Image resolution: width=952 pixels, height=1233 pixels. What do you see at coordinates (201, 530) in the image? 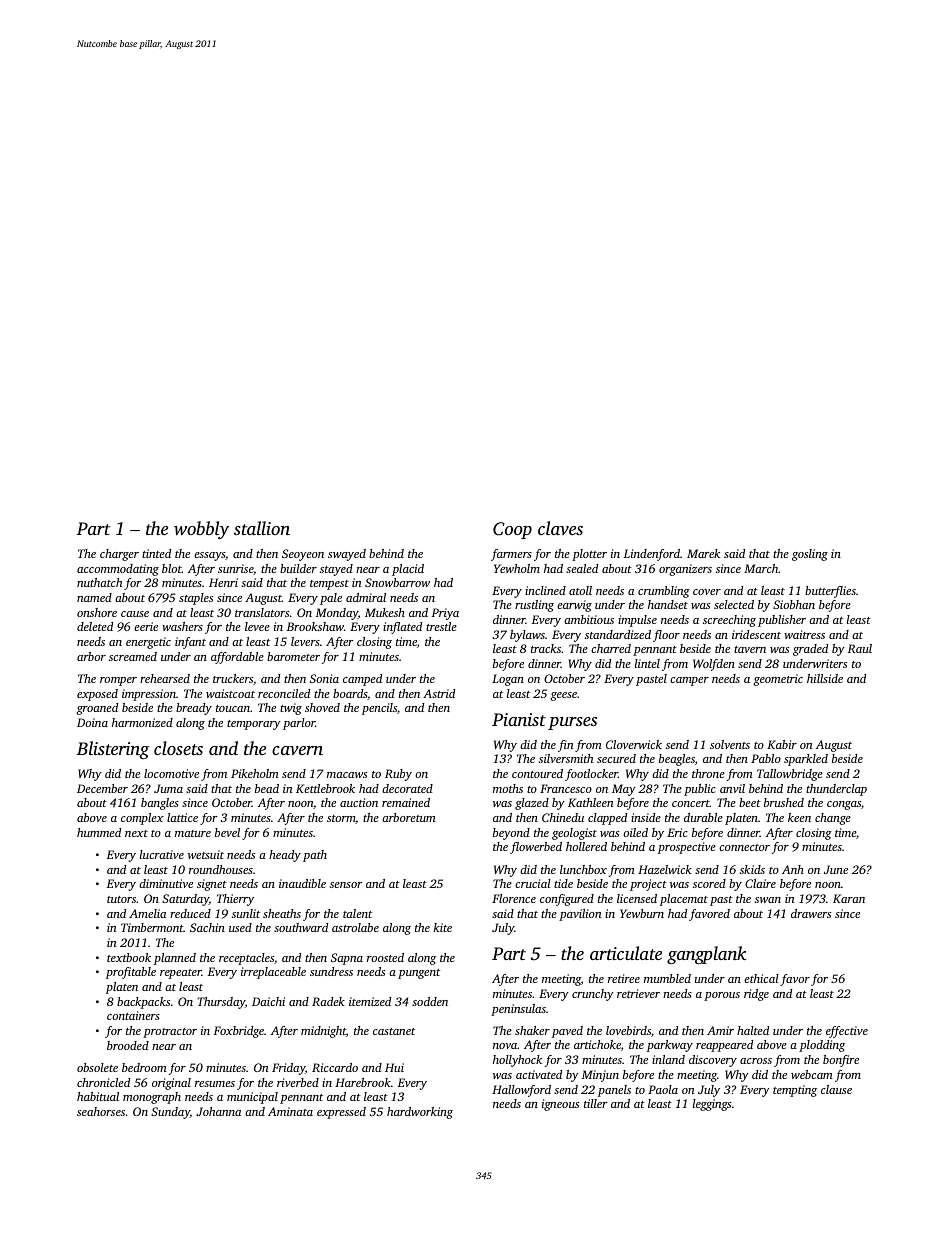
I see `wobbly` at bounding box center [201, 530].
